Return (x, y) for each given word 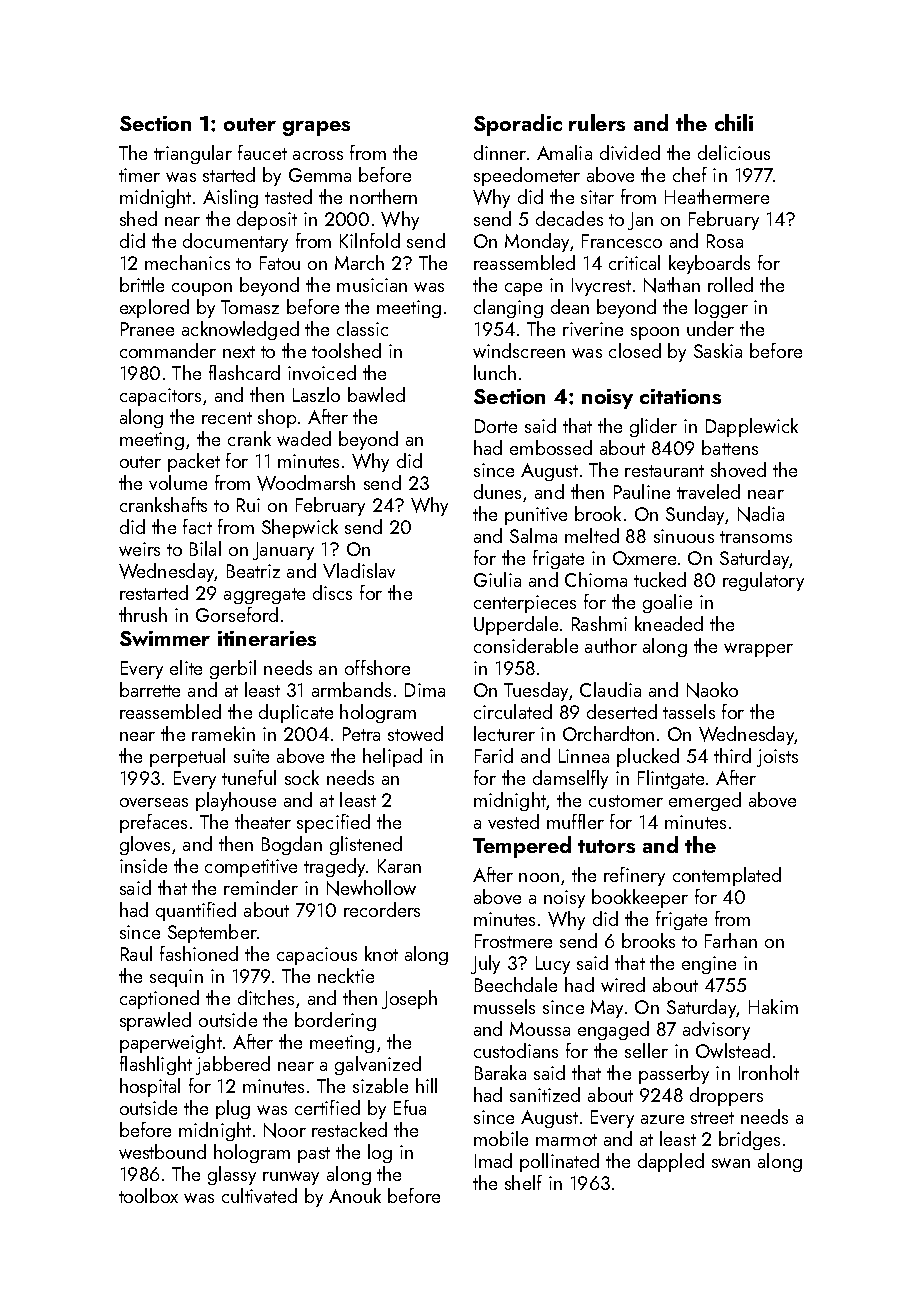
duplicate (296, 713)
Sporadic (518, 125)
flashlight (156, 1065)
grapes (316, 128)
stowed (415, 733)
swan (731, 1163)
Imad (493, 1160)
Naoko (712, 690)
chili (734, 122)
